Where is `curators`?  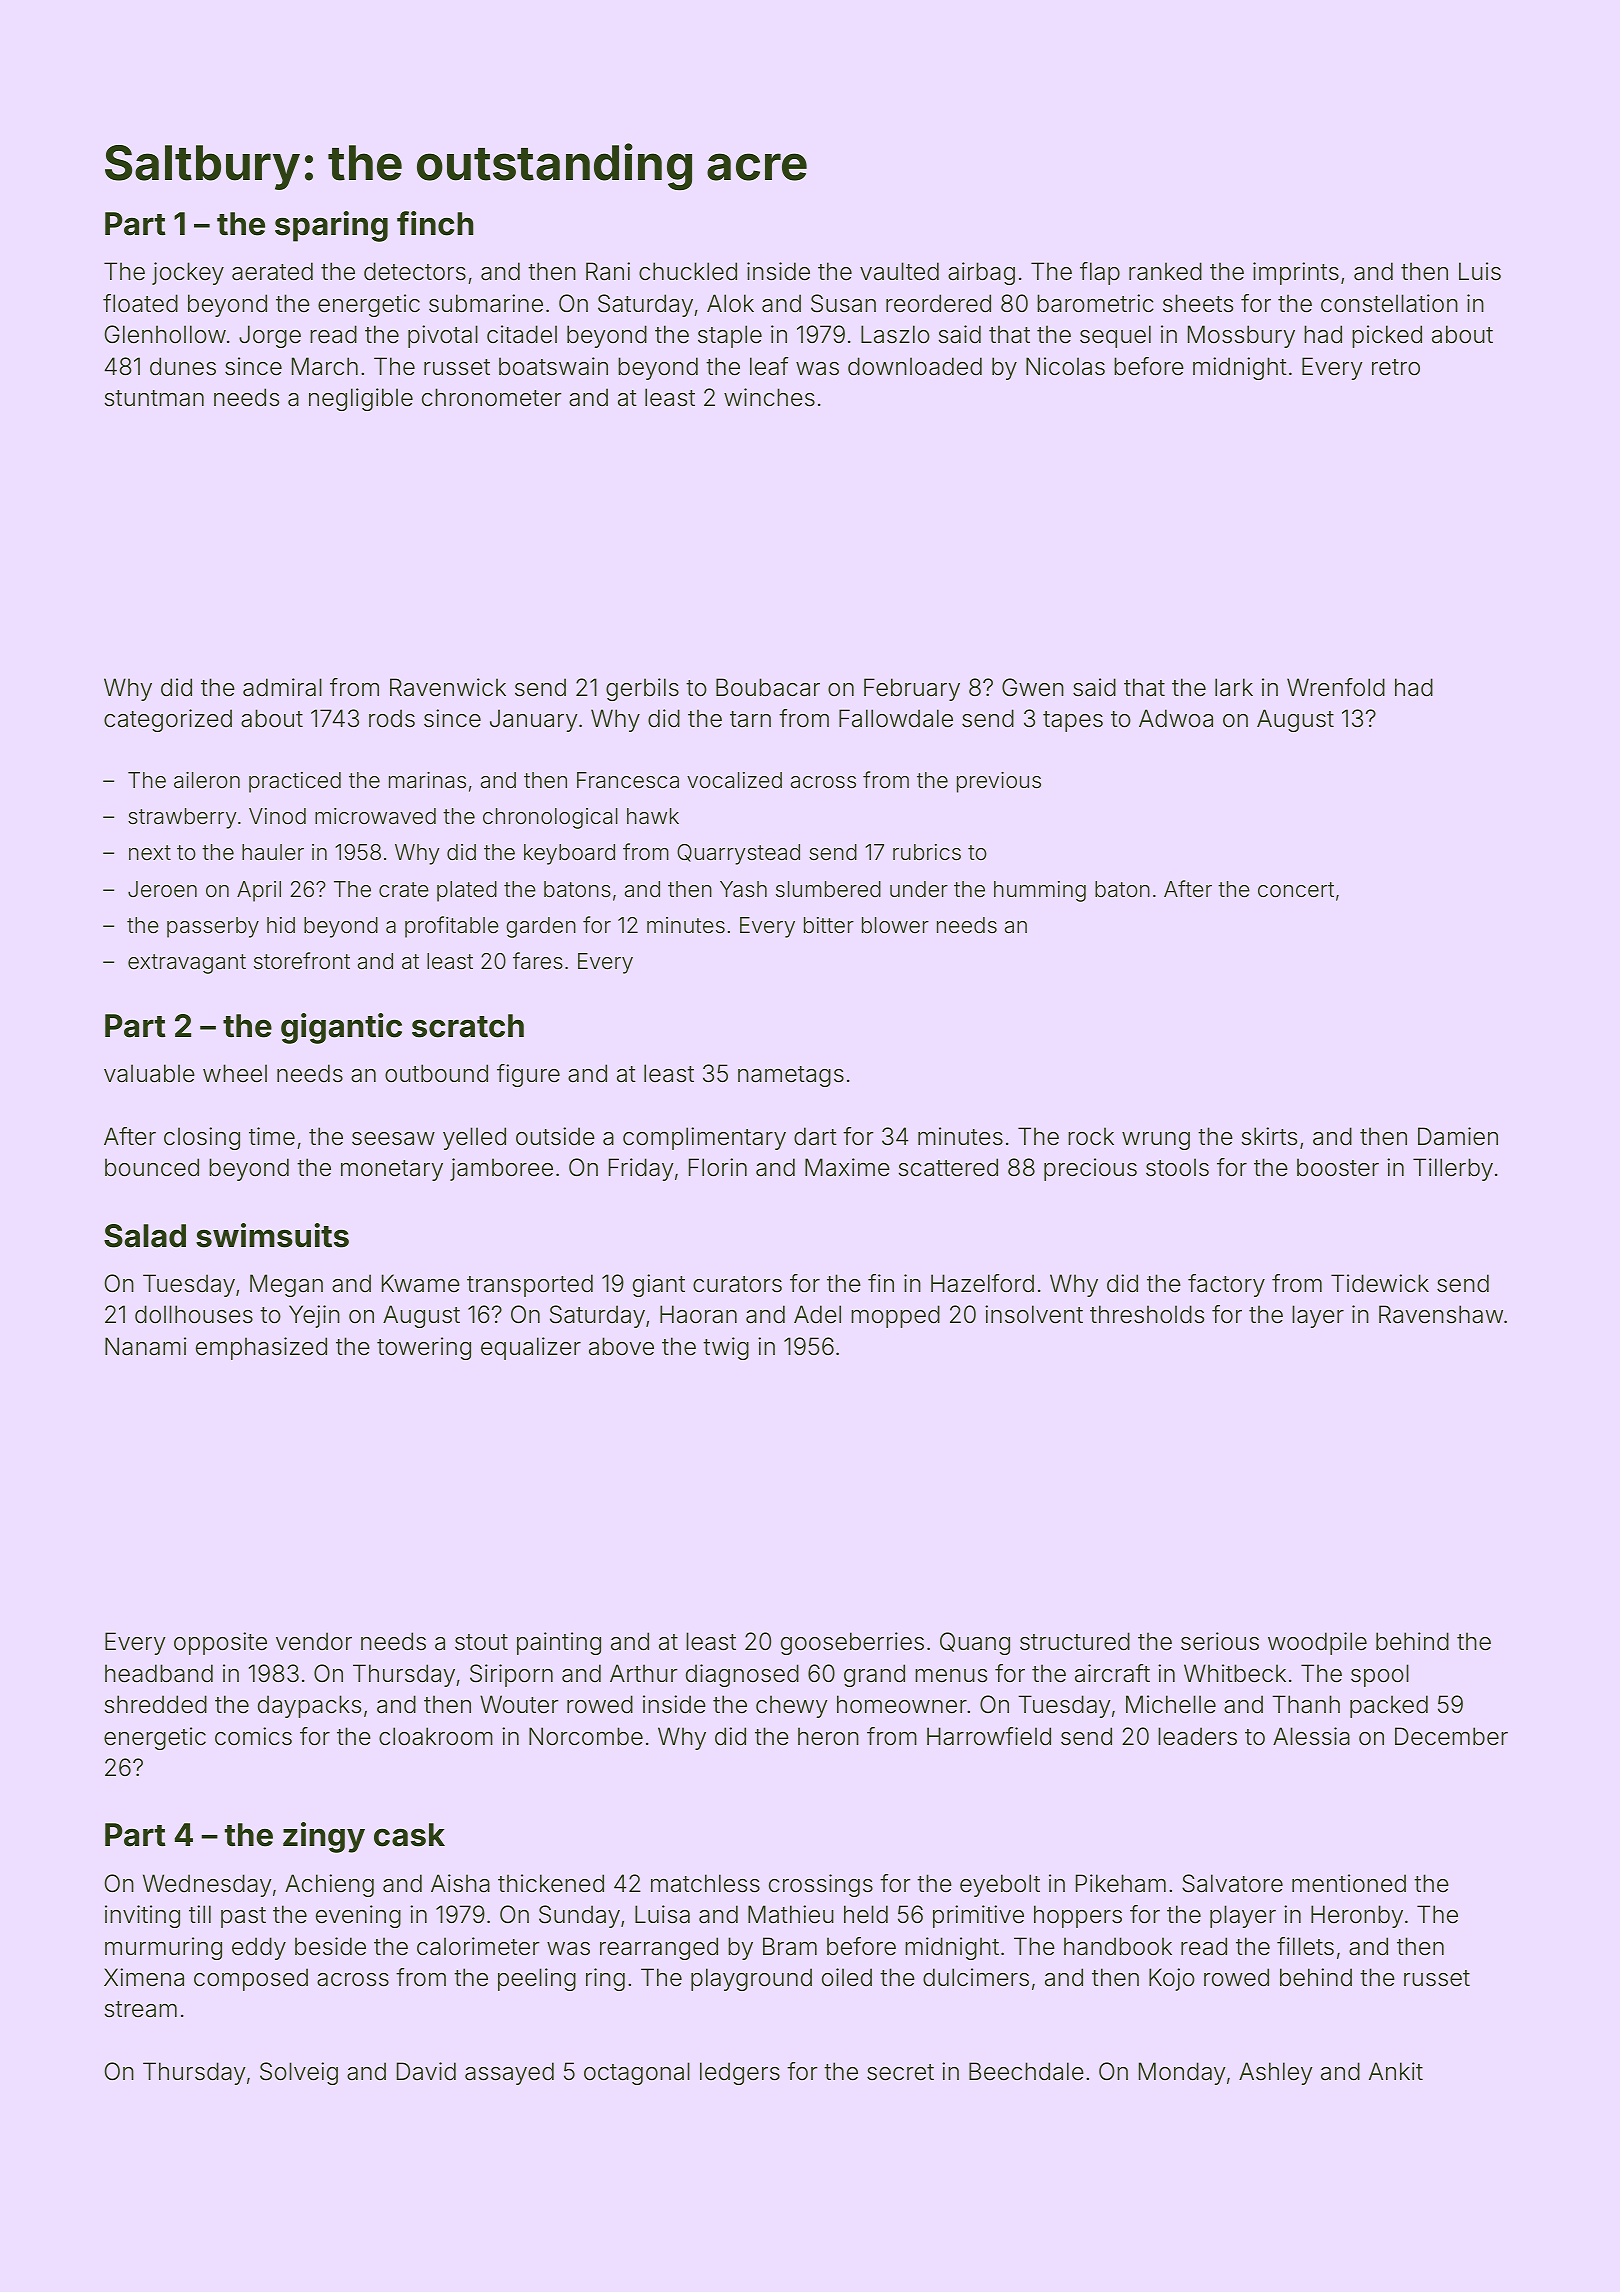
curators is located at coordinates (737, 1284).
